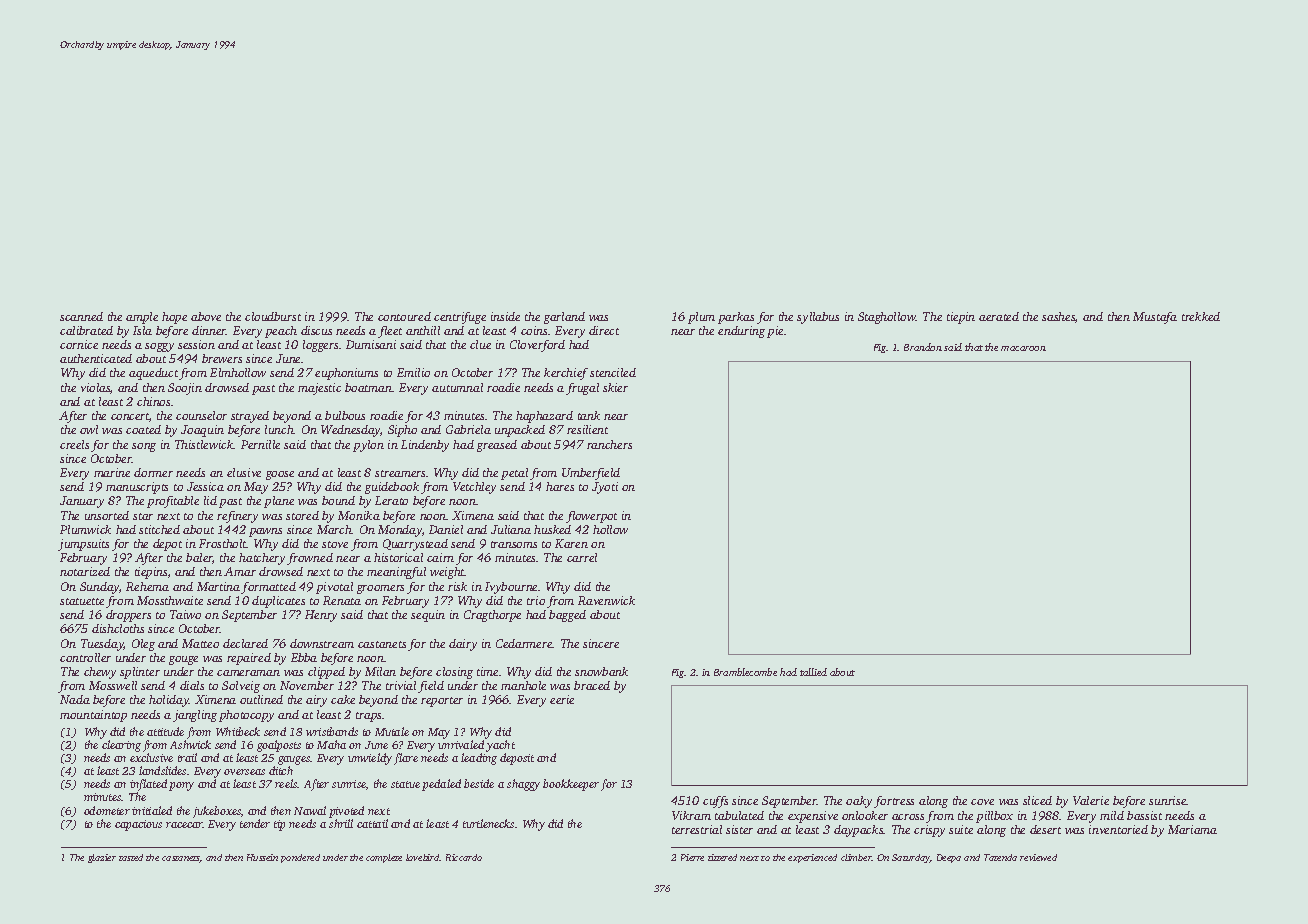 The width and height of the screenshot is (1308, 924). What do you see at coordinates (1038, 857) in the screenshot?
I see `reviewed` at bounding box center [1038, 857].
